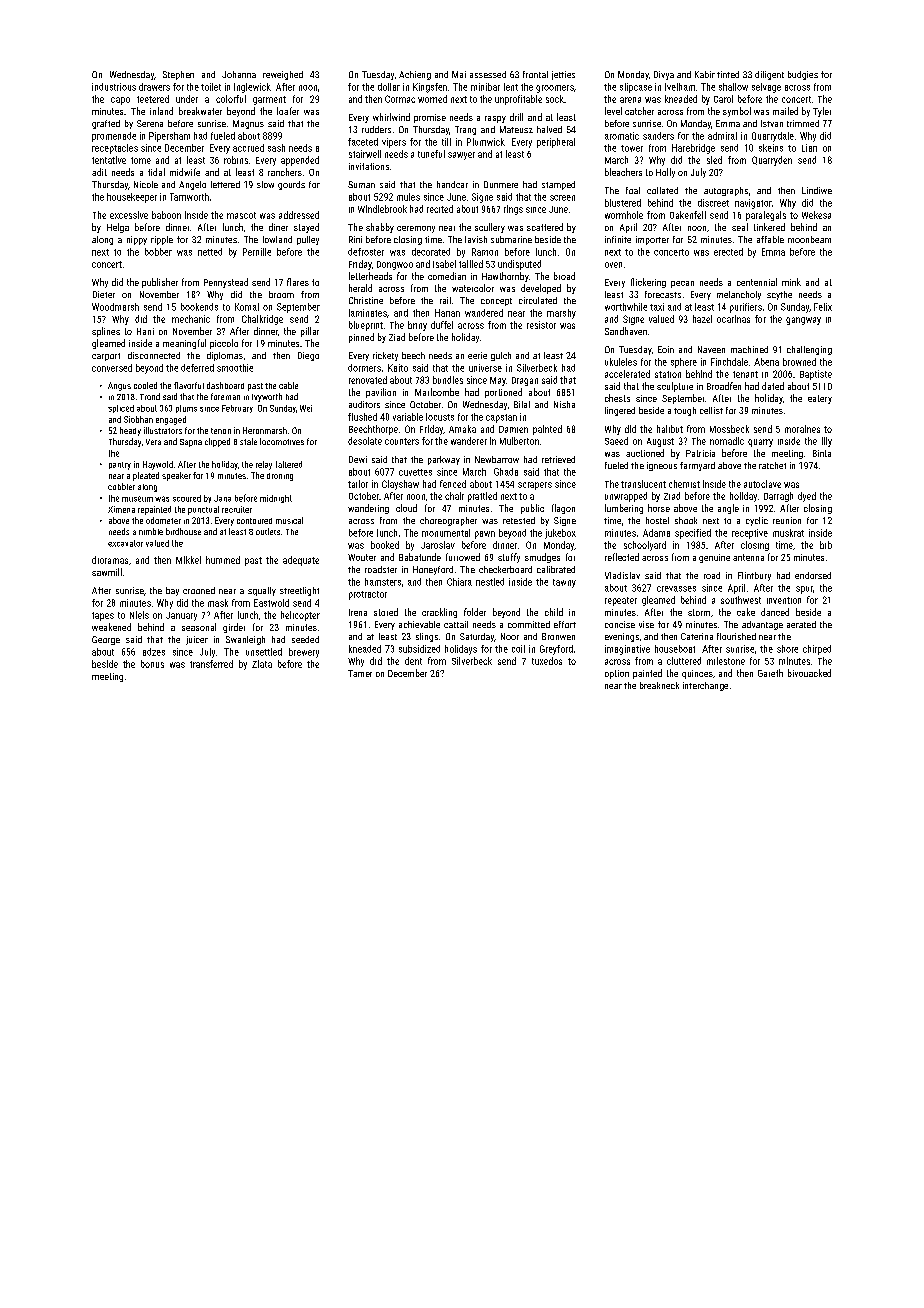  What do you see at coordinates (823, 307) in the screenshot?
I see `Felix` at bounding box center [823, 307].
